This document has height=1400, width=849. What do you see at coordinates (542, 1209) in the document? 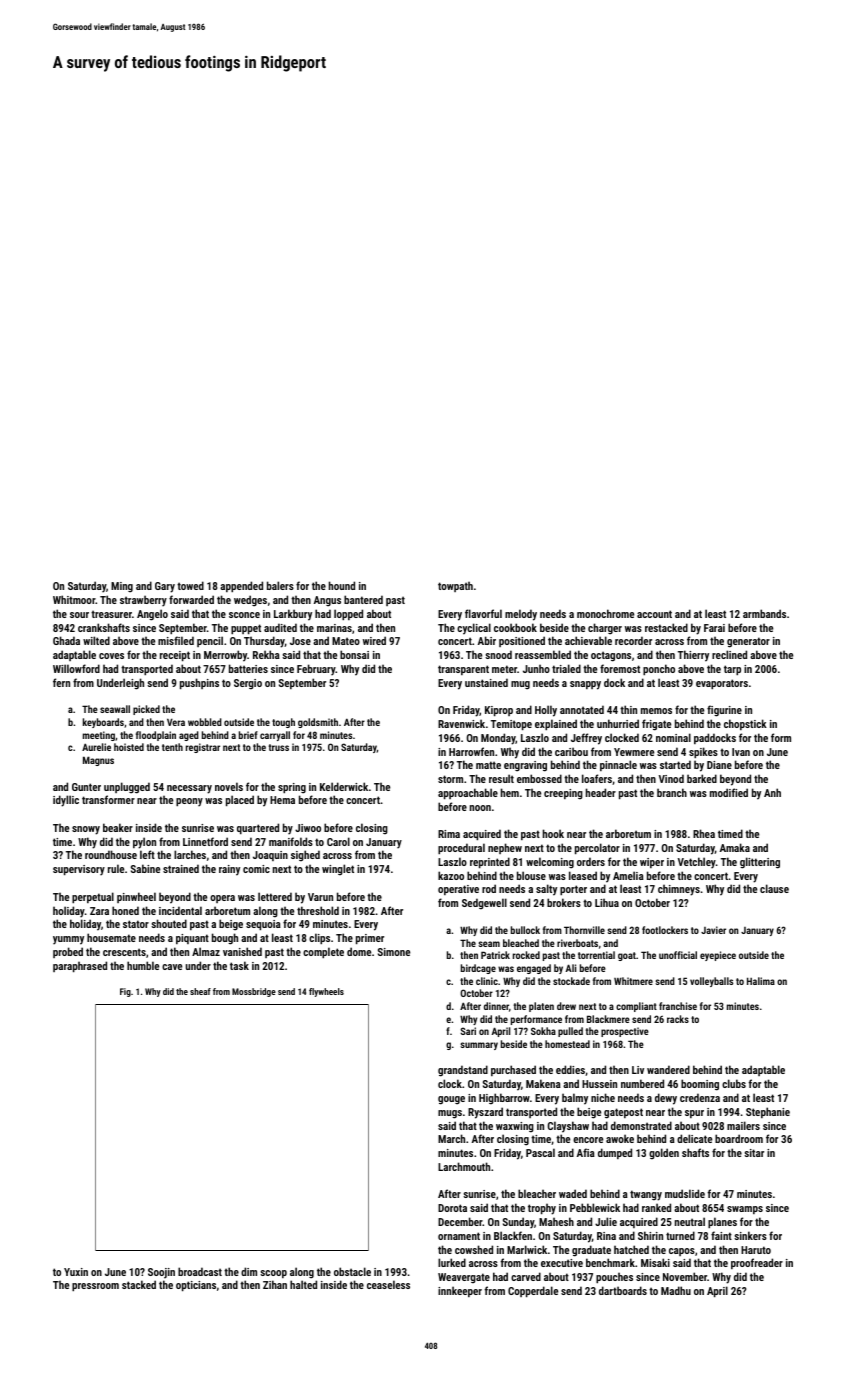
I see `trophy` at bounding box center [542, 1209].
